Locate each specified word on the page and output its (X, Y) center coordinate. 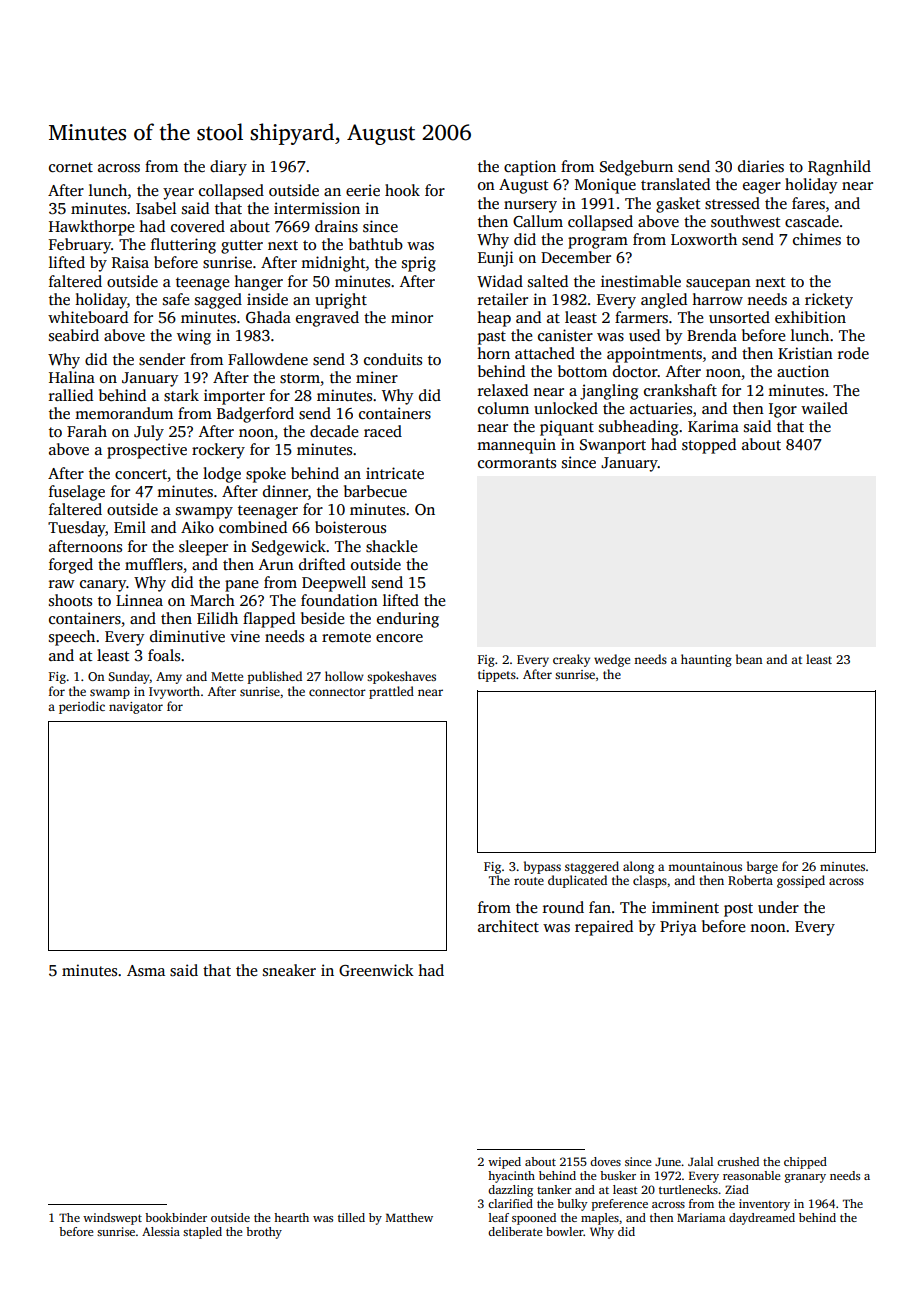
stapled (202, 1233)
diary (228, 168)
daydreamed (762, 1219)
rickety (829, 301)
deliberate (515, 1231)
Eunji (495, 259)
